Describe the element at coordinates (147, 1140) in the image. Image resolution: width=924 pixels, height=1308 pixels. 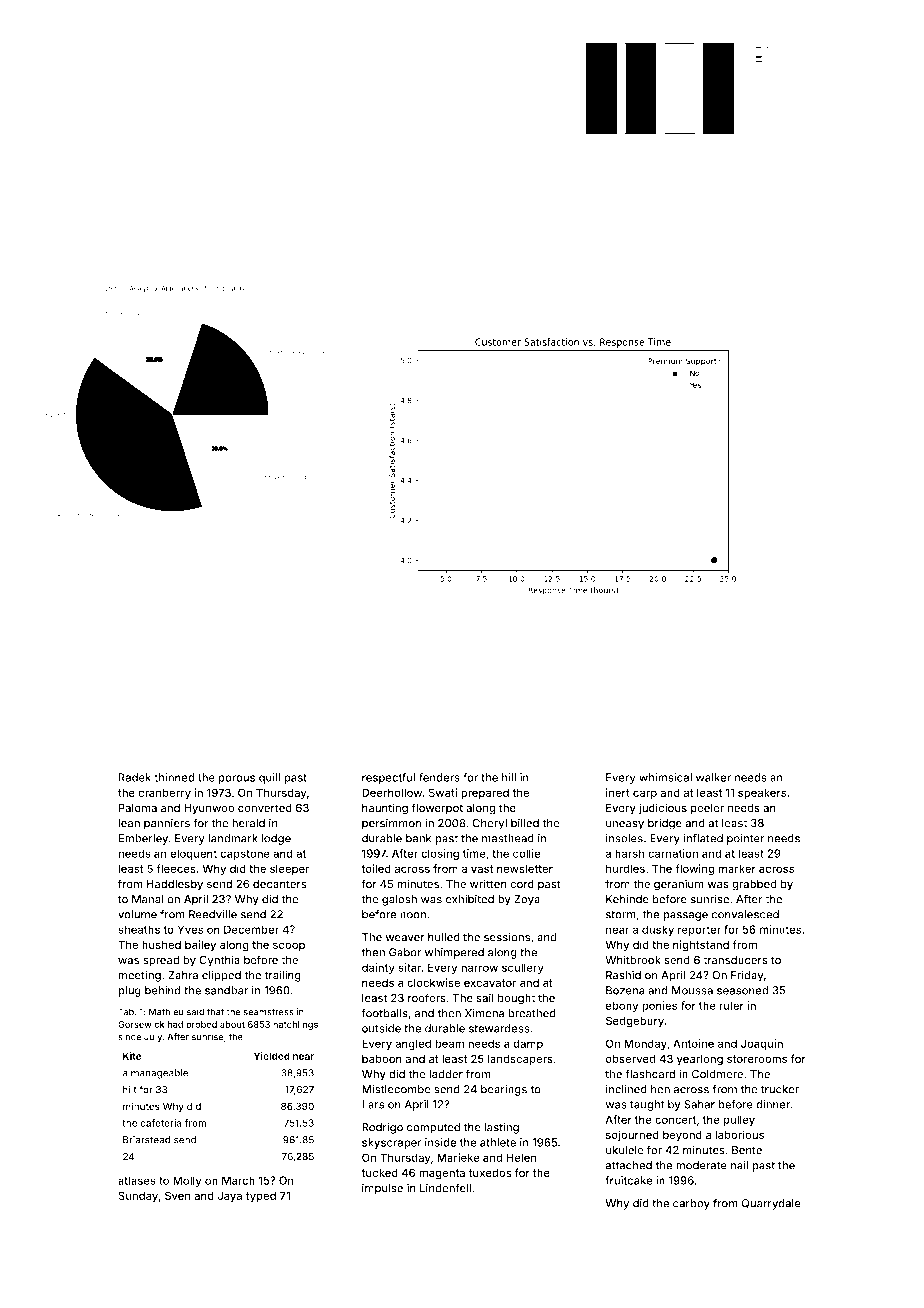
I see `Briarstead` at that location.
